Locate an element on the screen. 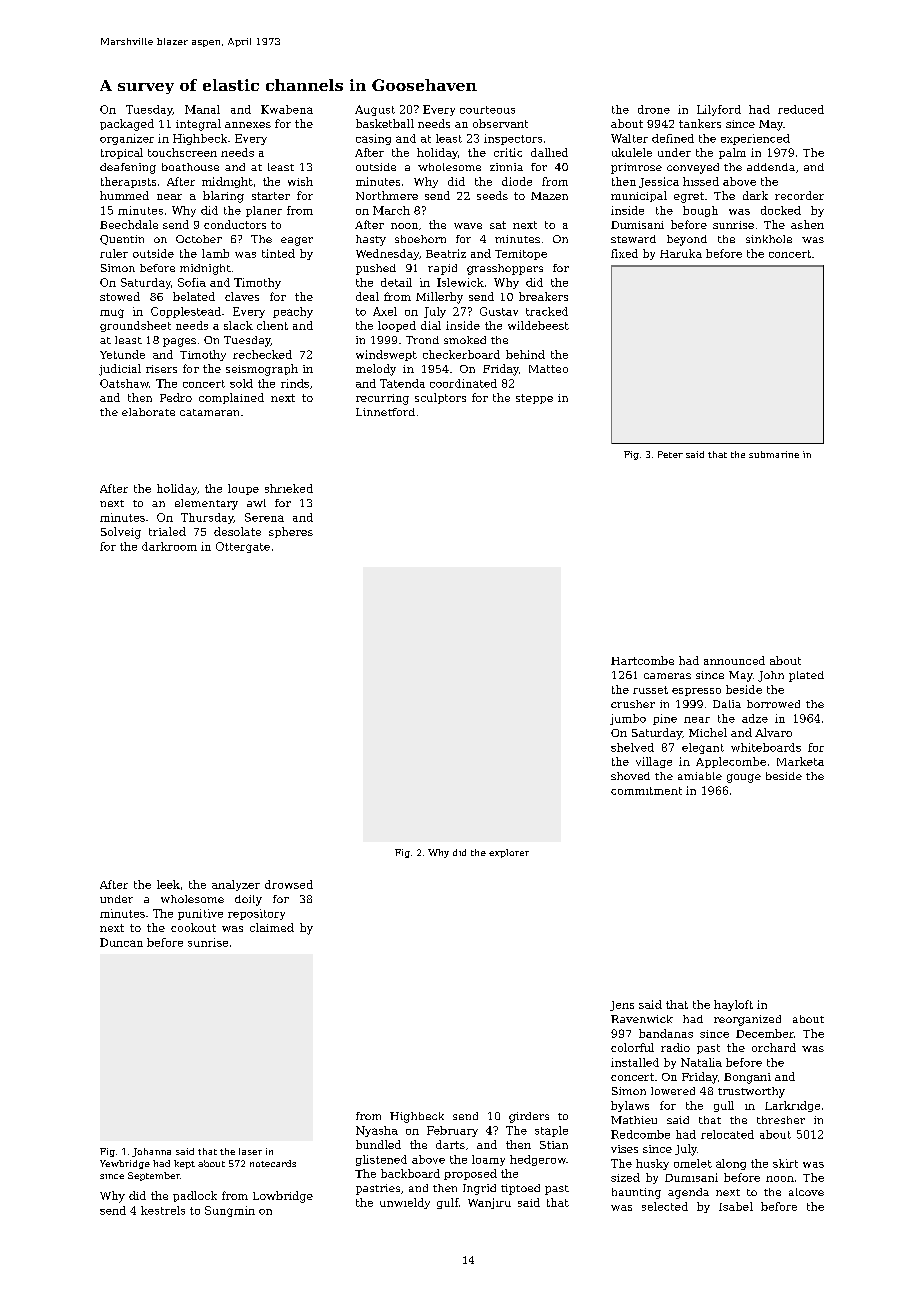  submarine is located at coordinates (774, 454).
